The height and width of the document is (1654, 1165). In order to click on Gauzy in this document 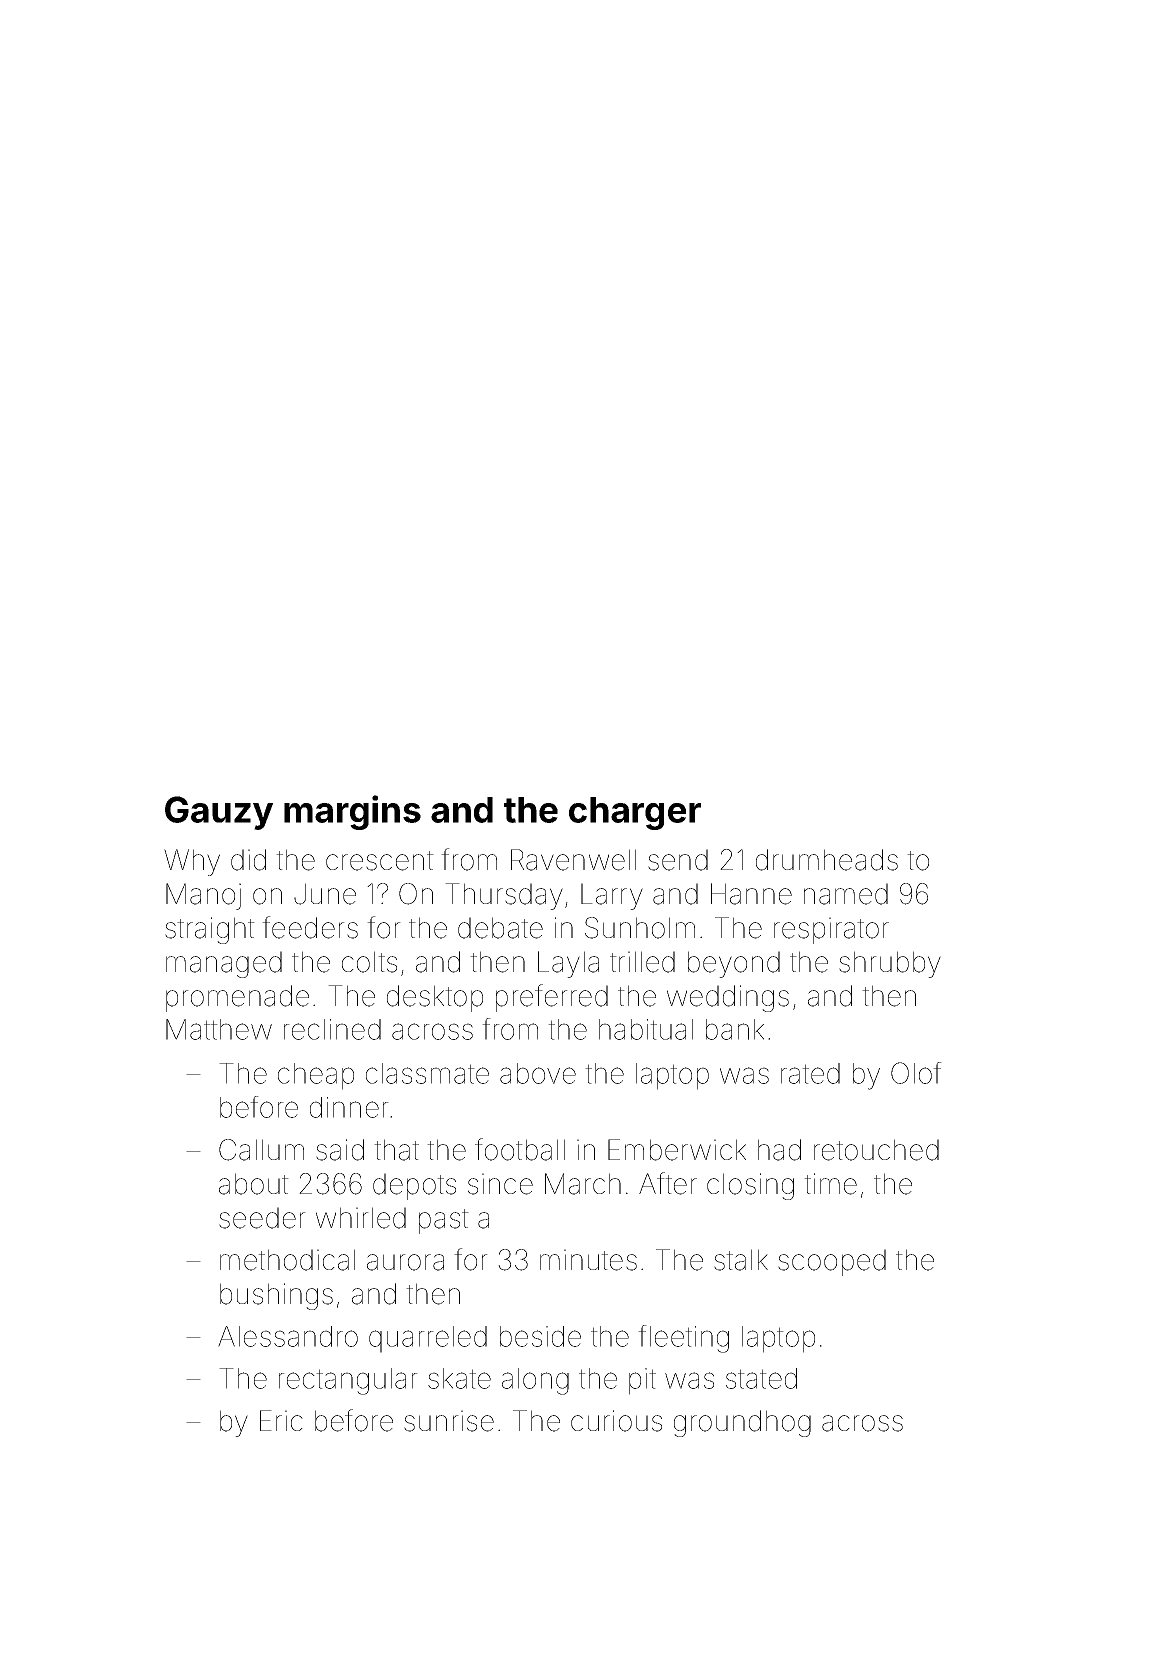, I will do `click(219, 813)`.
